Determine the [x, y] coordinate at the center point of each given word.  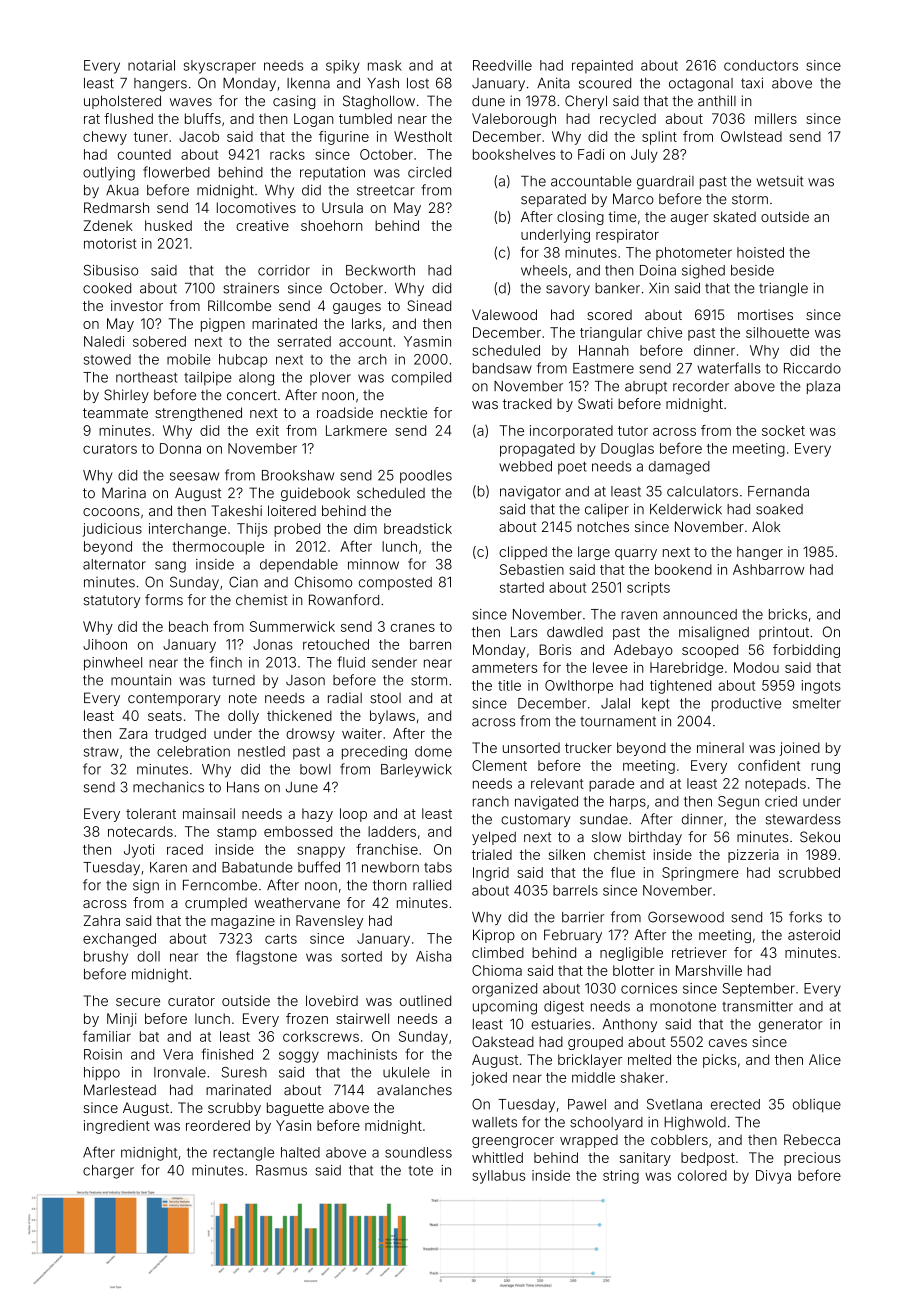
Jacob [199, 136]
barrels [575, 890]
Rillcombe [239, 305]
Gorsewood [686, 917]
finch [226, 662]
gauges [357, 308]
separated [553, 200]
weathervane [297, 902]
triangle [783, 289]
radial [345, 698]
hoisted [760, 252]
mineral [720, 747]
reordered [218, 1125]
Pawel [587, 1104]
